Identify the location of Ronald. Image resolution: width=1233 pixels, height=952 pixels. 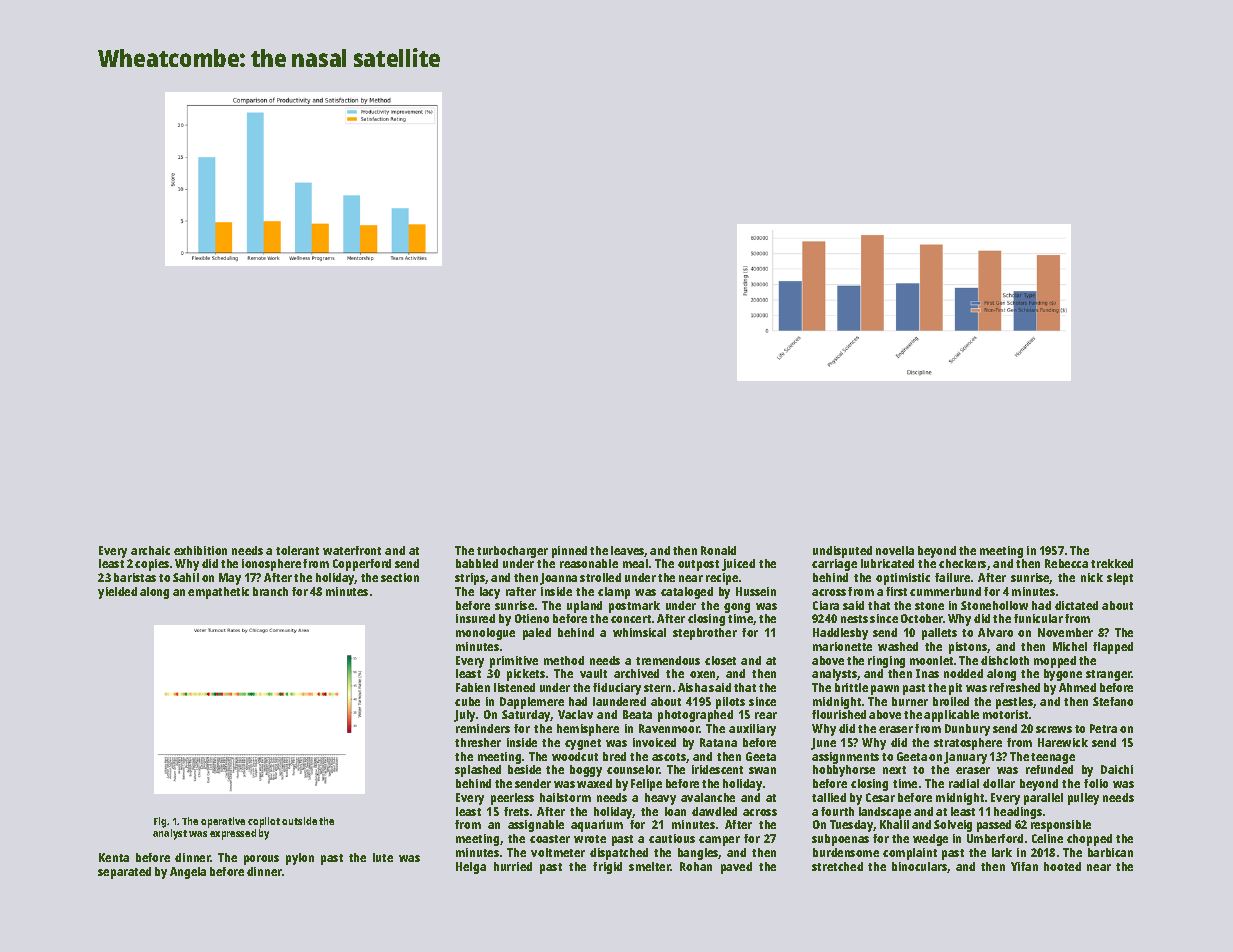
(718, 550).
